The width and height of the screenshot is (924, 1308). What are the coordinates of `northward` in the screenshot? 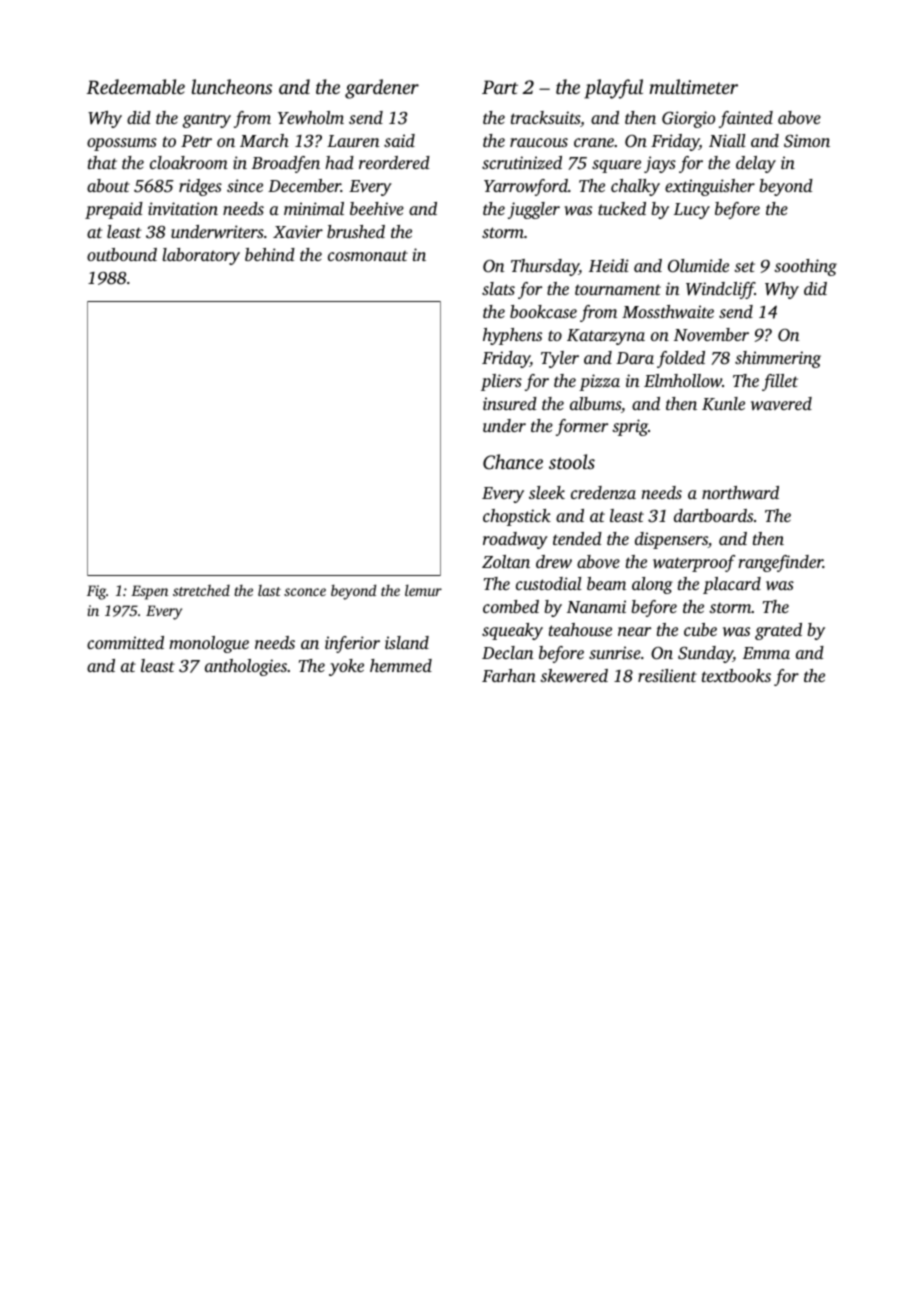 It's located at (740, 492).
